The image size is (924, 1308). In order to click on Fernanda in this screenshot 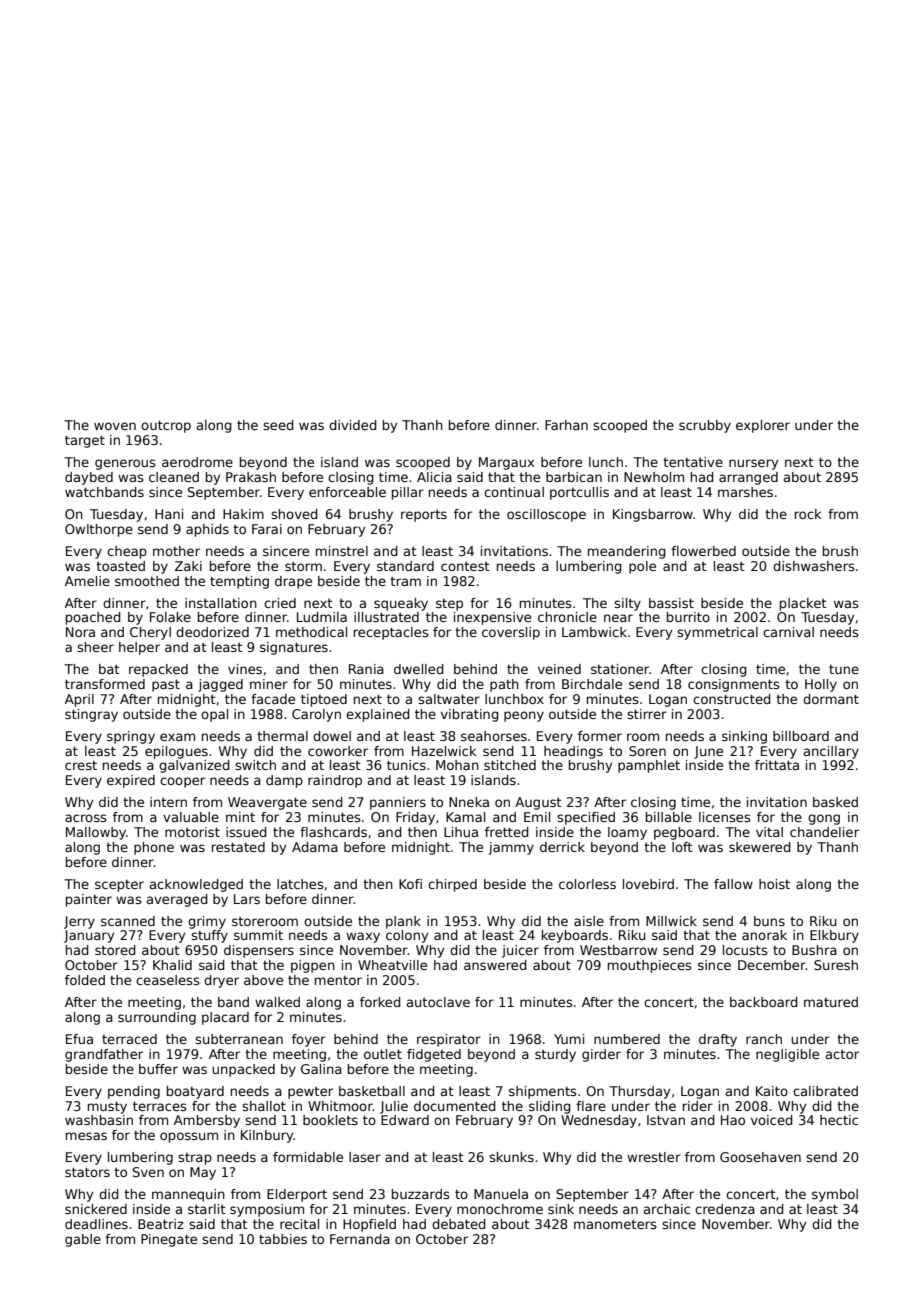, I will do `click(360, 1239)`.
